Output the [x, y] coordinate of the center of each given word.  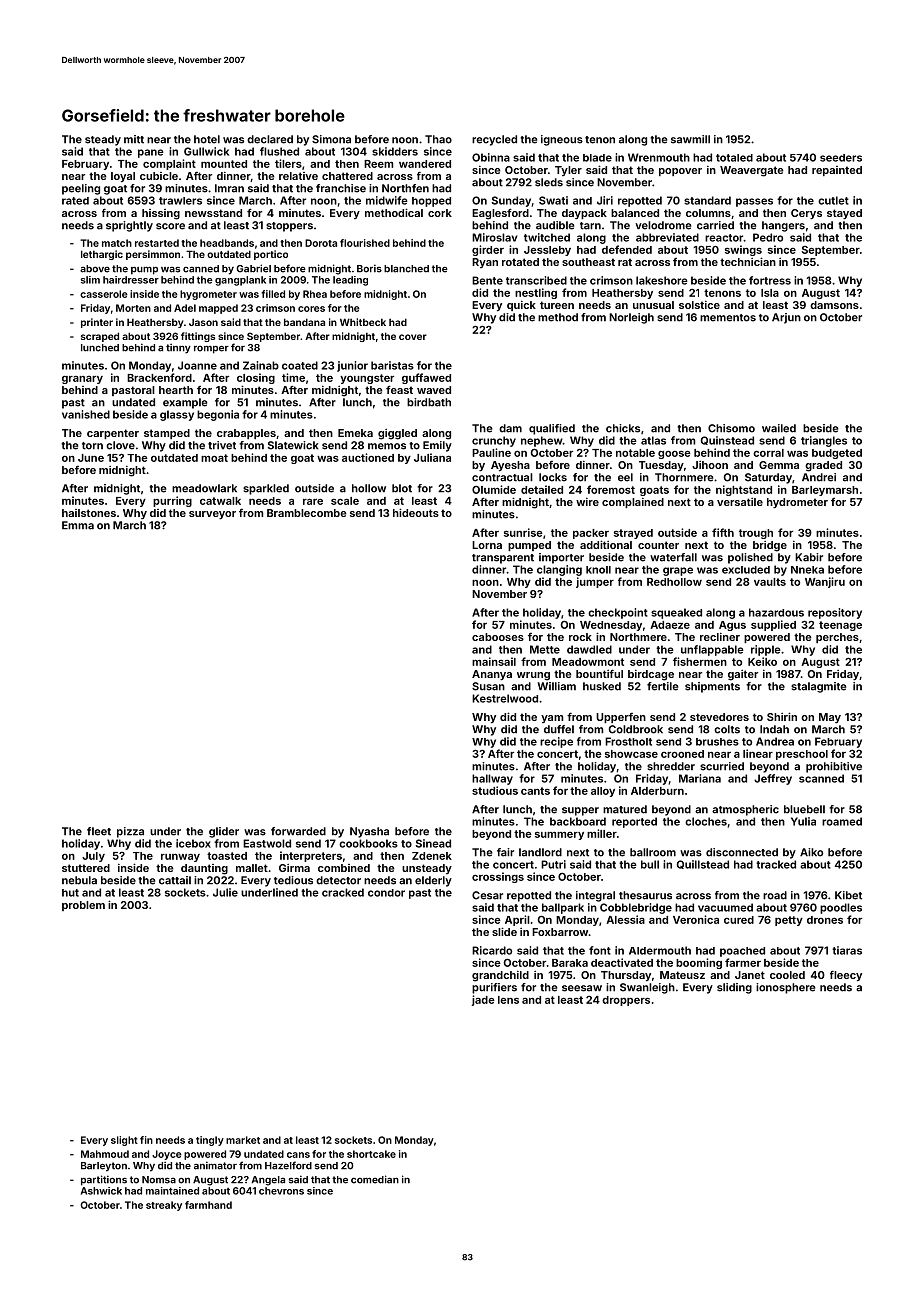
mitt [134, 139]
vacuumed [725, 907]
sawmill [690, 139]
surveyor [212, 515]
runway [180, 857]
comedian [375, 1179]
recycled [494, 140]
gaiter [743, 675]
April [517, 920]
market [243, 1140]
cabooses [498, 637]
